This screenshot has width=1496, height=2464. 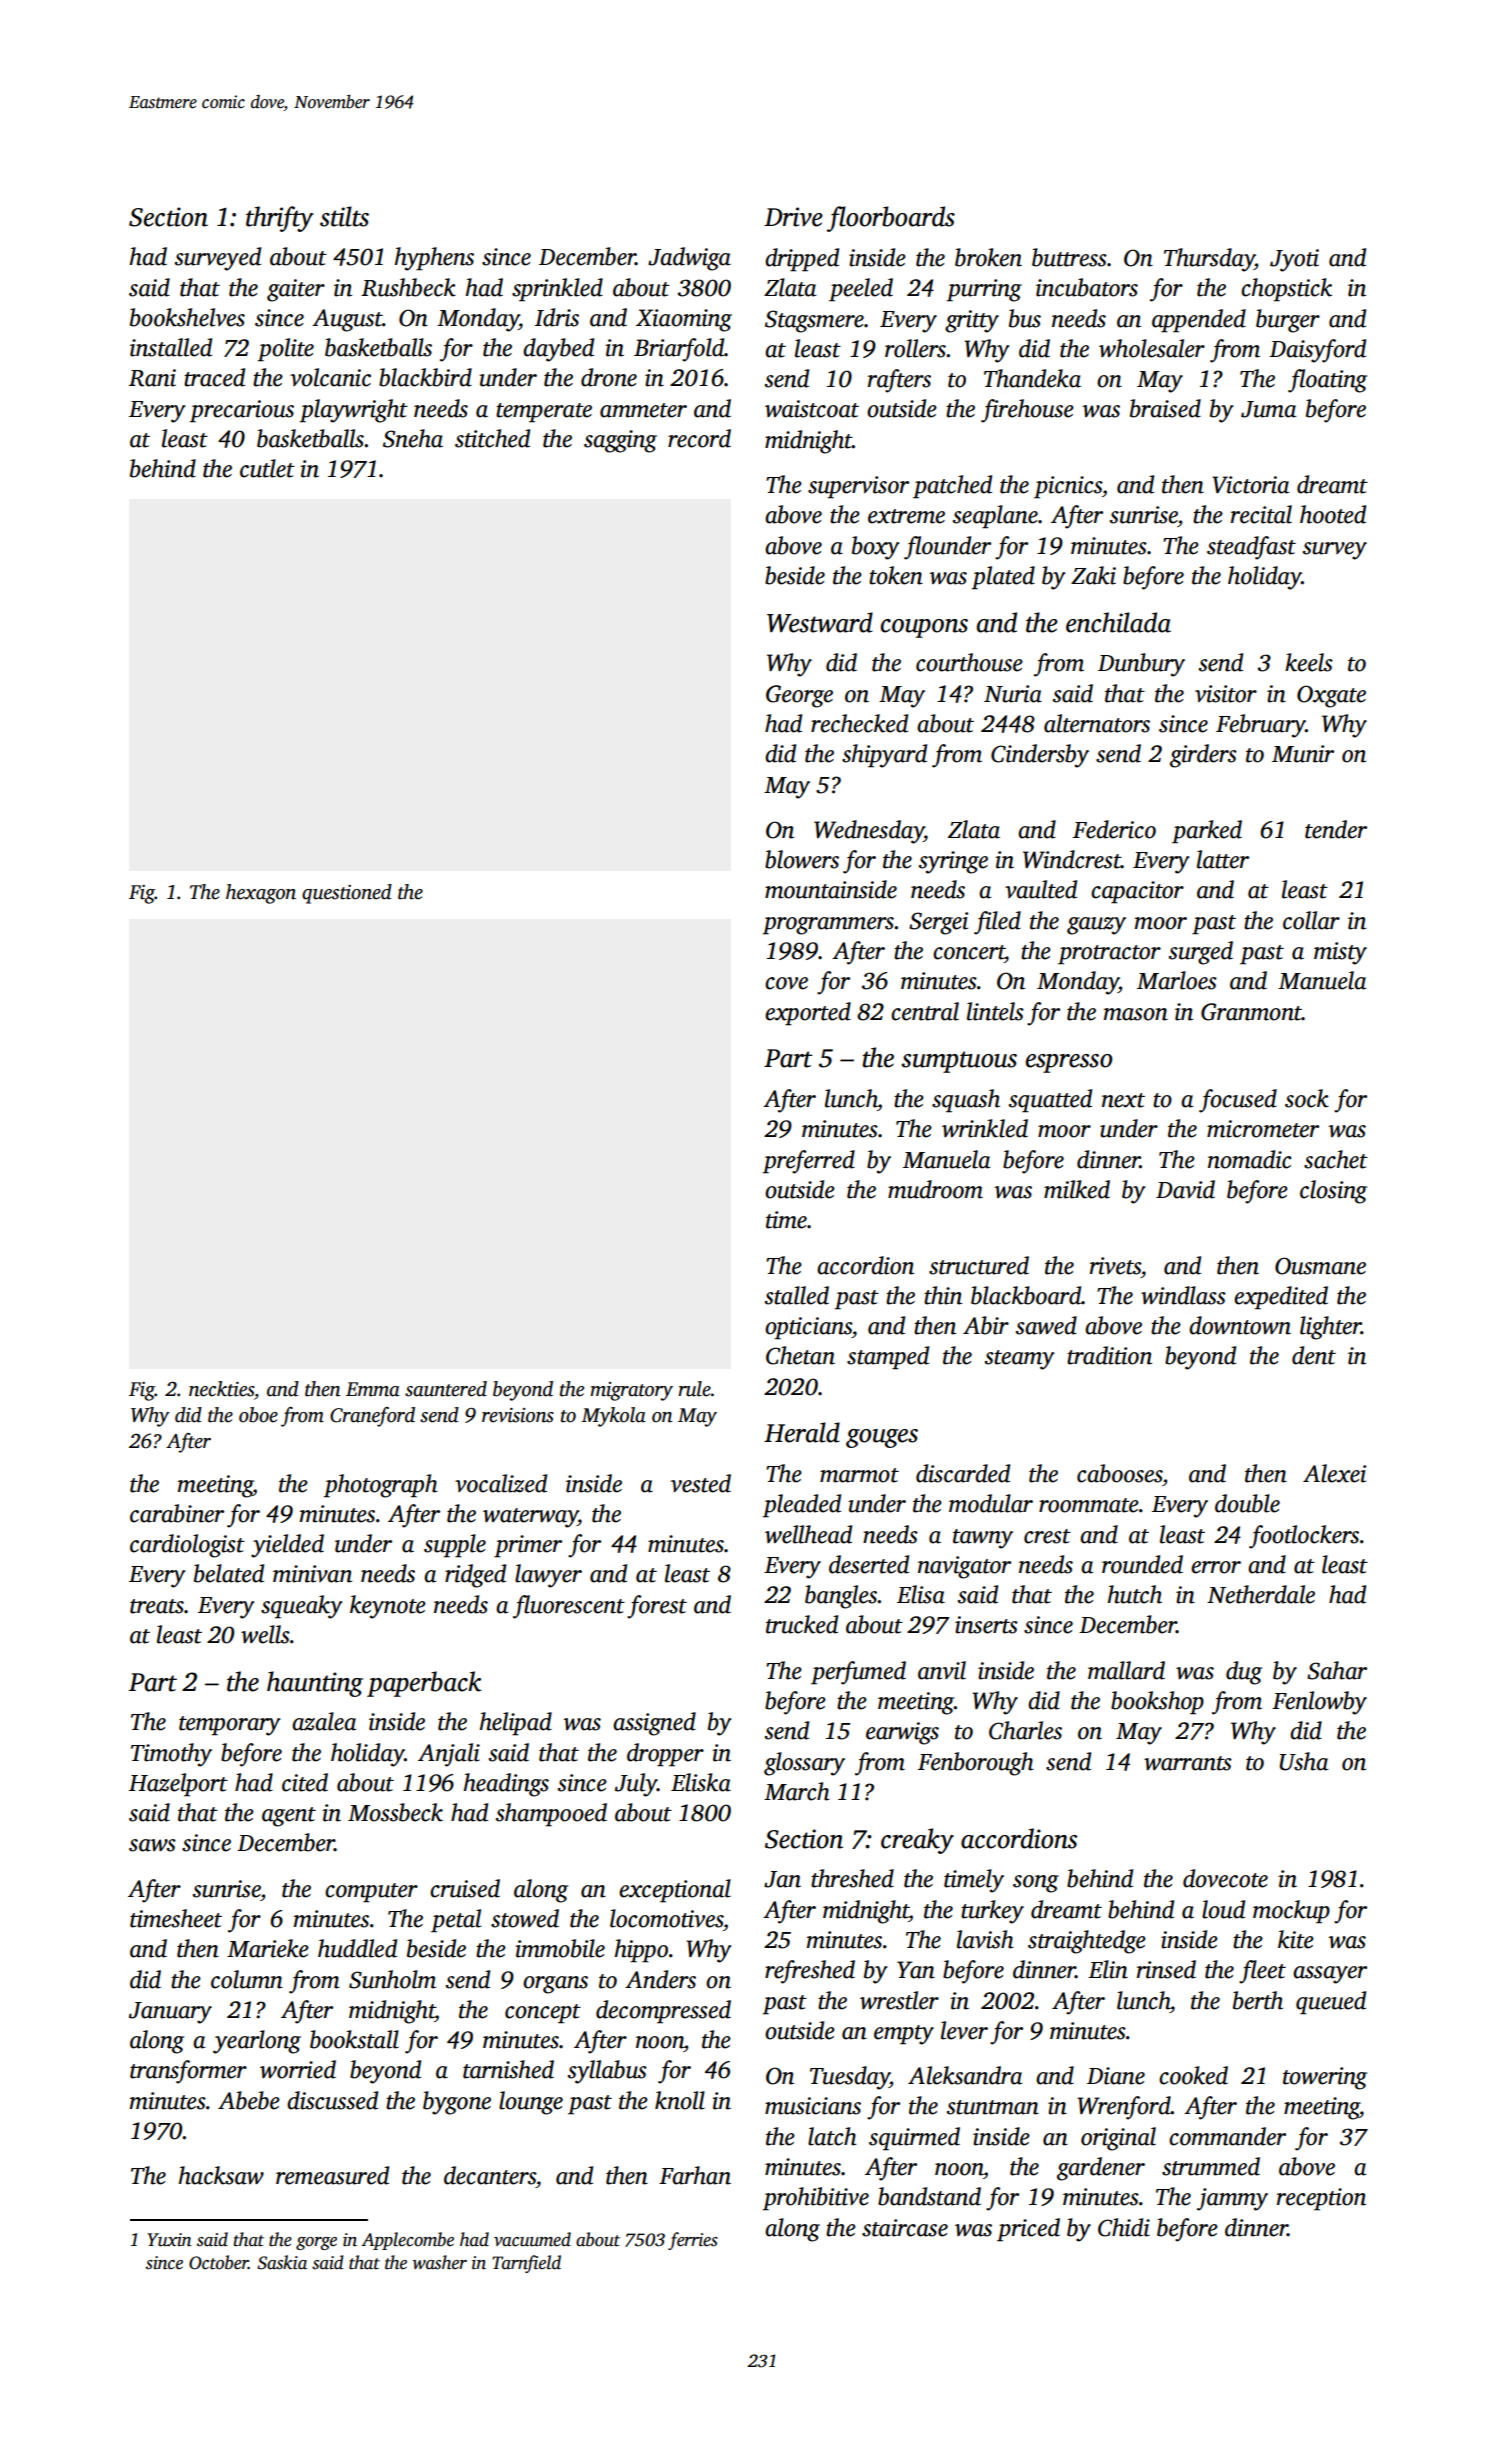 I want to click on thin, so click(x=943, y=1295).
